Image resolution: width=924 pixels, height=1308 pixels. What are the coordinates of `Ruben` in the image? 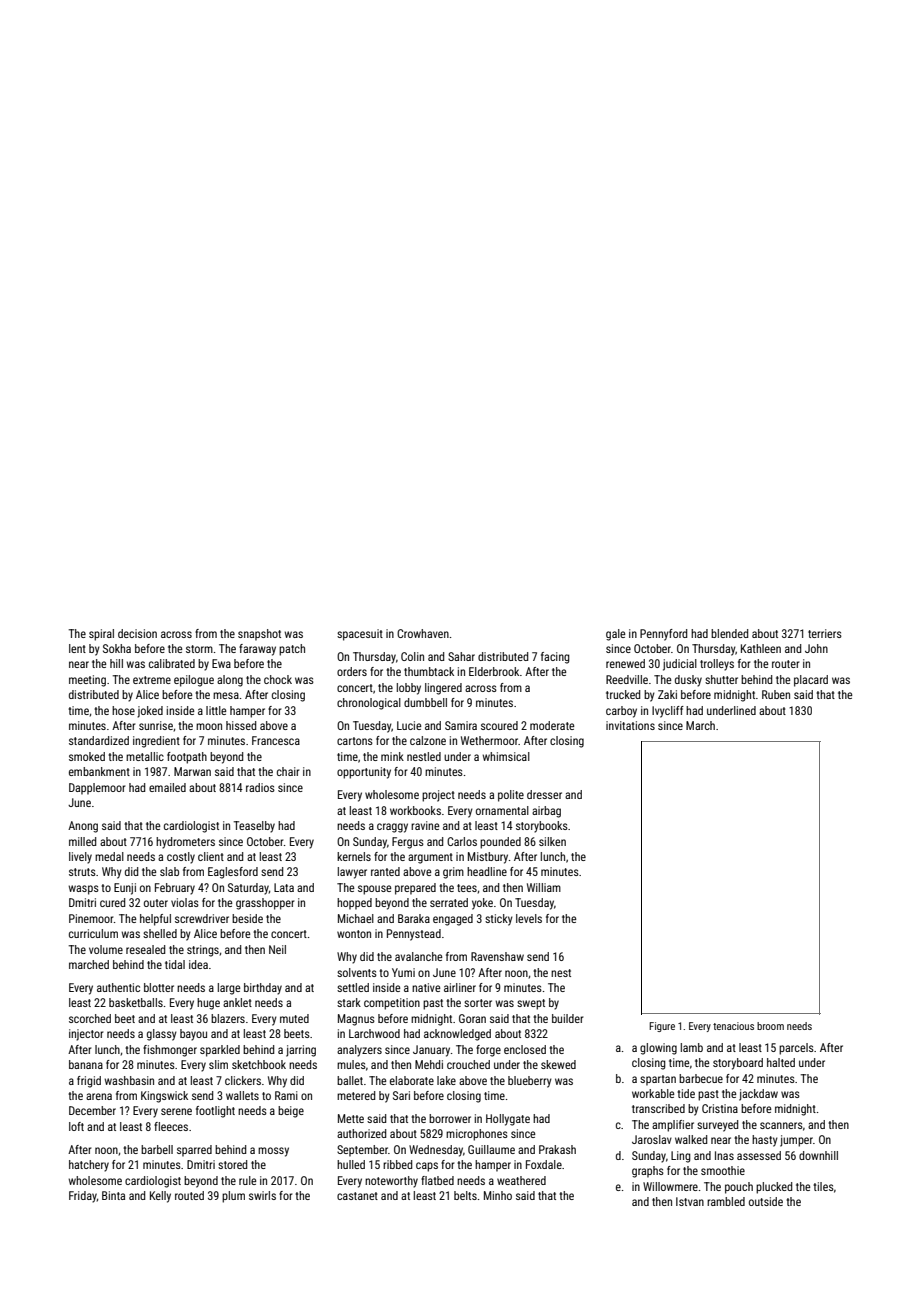 It's located at (776, 694).
